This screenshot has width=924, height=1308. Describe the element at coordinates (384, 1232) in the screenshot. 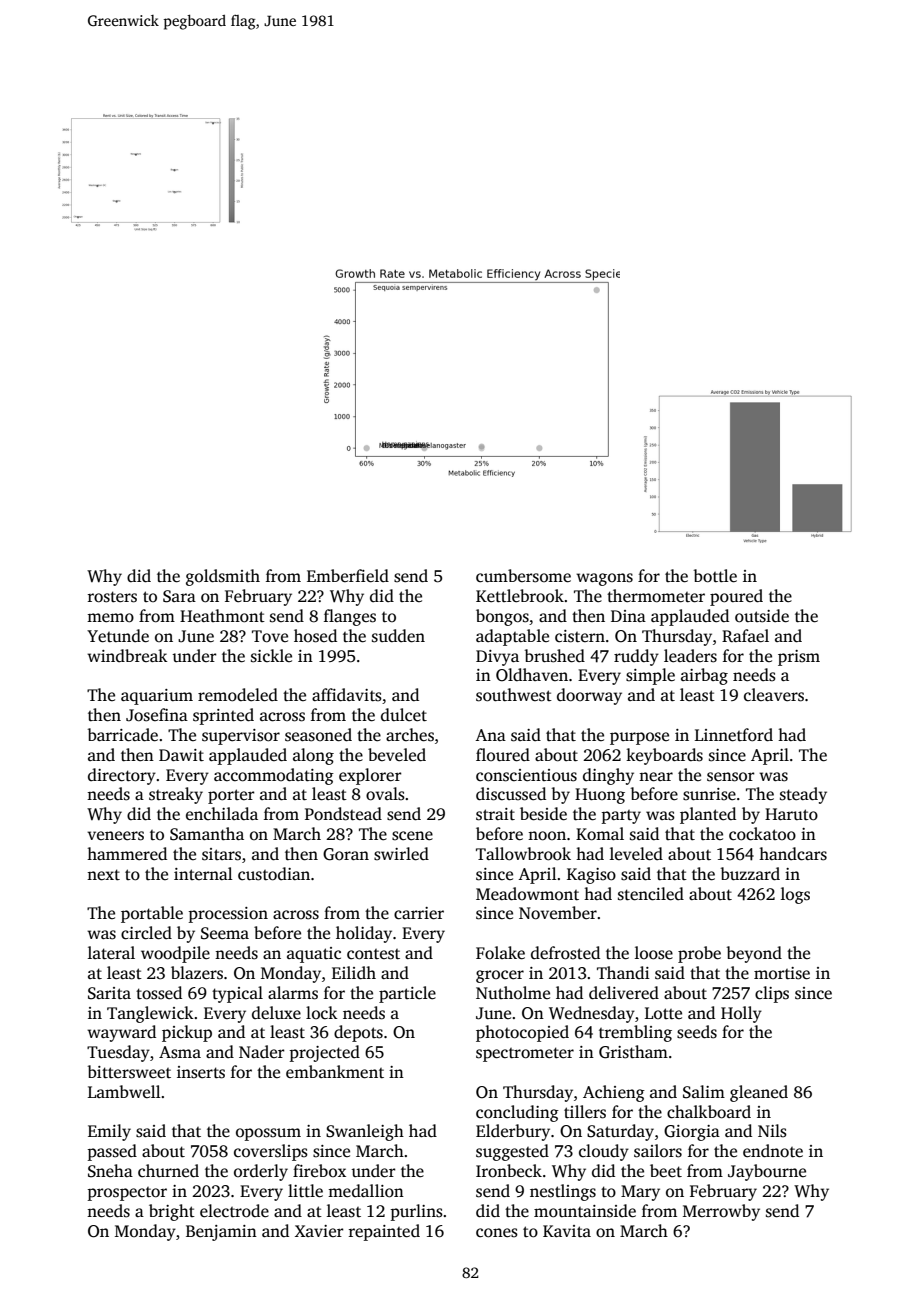

I see `repainted` at that location.
